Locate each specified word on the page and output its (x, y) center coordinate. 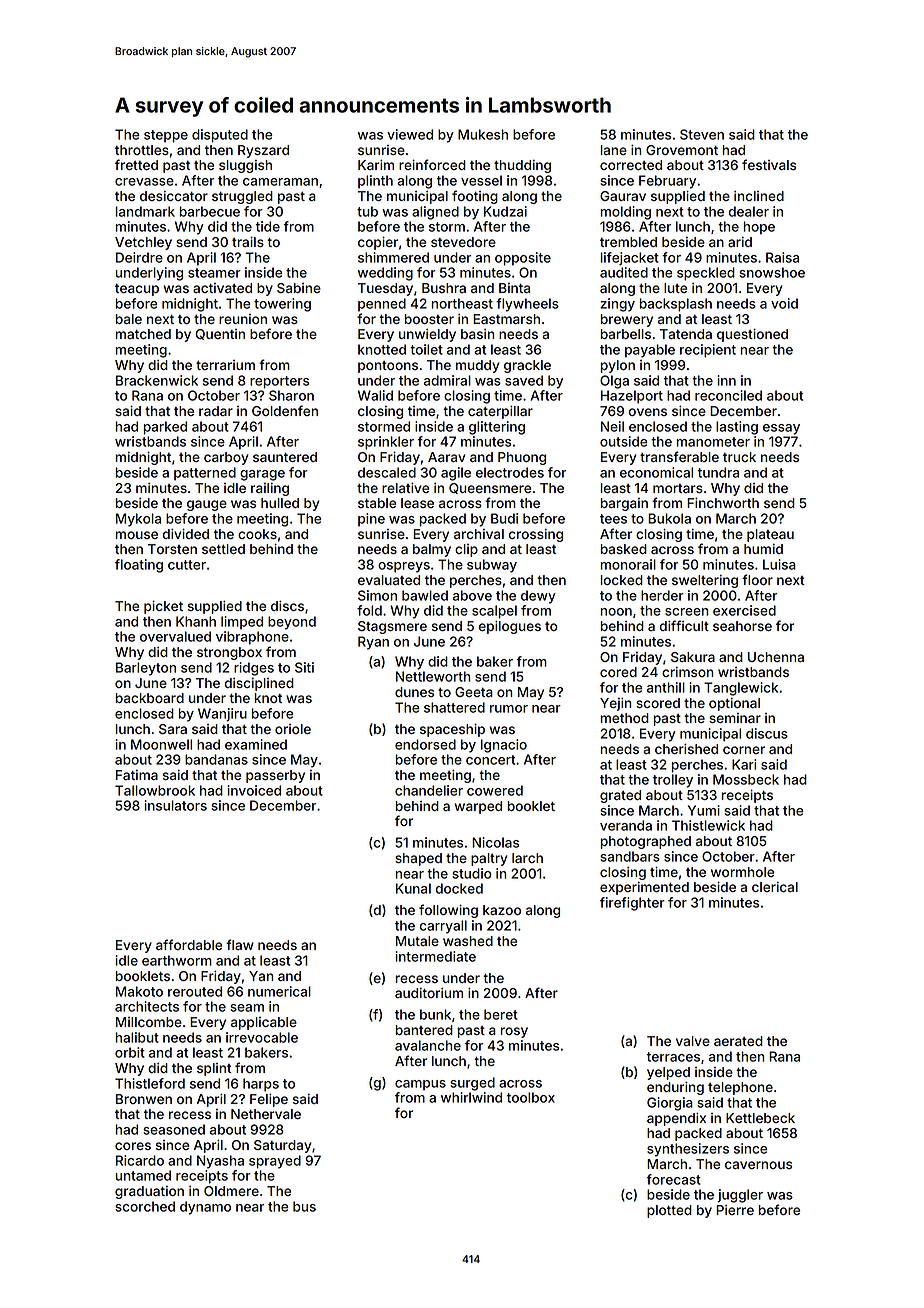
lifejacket (630, 258)
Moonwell (161, 744)
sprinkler (386, 443)
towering (282, 305)
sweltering (705, 581)
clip (466, 550)
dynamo (205, 1208)
